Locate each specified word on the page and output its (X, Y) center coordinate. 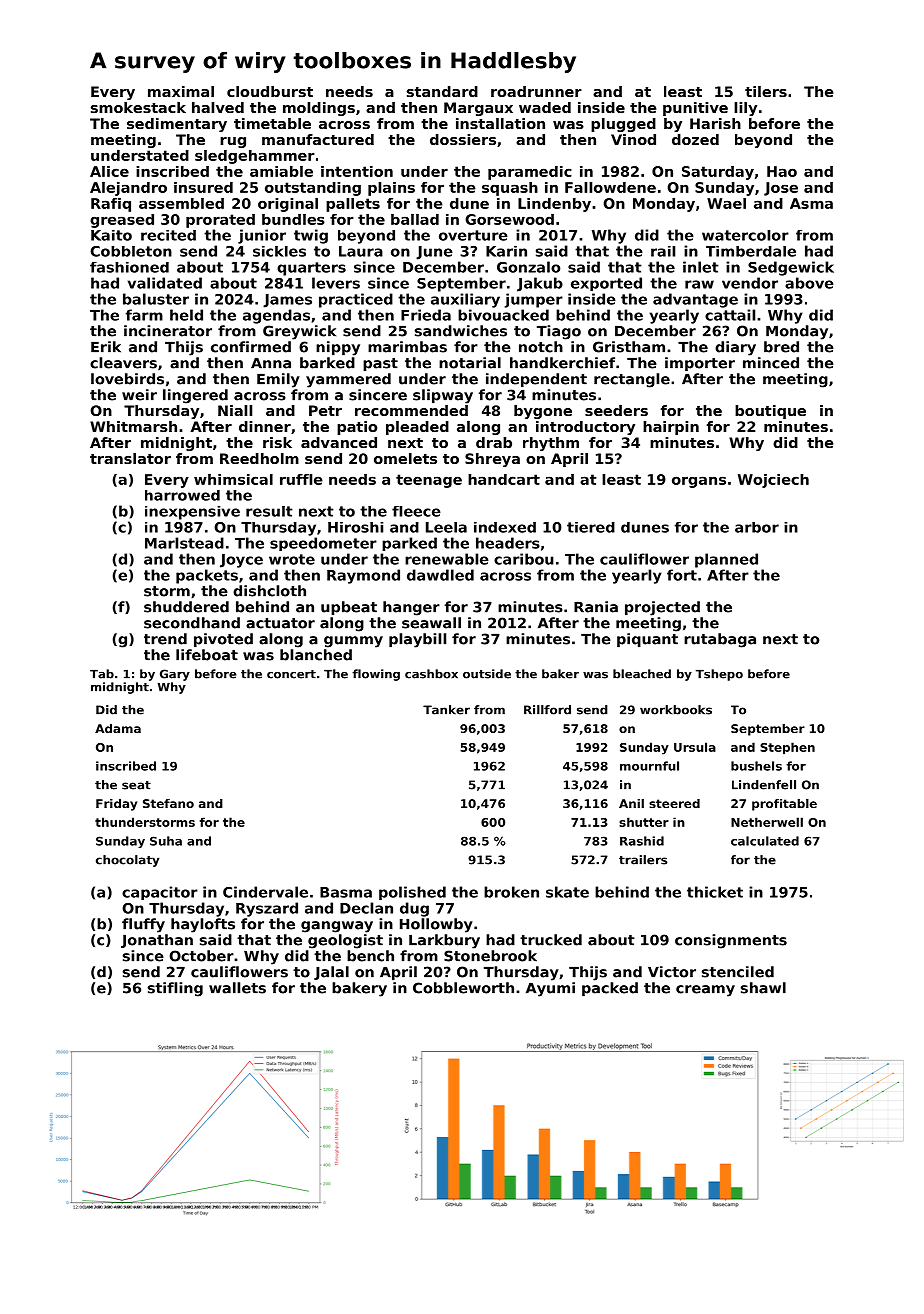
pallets (353, 205)
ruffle (301, 479)
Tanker (446, 710)
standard (442, 91)
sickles (279, 251)
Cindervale (265, 892)
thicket (715, 892)
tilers (766, 91)
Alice (109, 171)
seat (136, 785)
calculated (765, 841)
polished (412, 893)
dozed (695, 139)
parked (409, 544)
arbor (757, 527)
